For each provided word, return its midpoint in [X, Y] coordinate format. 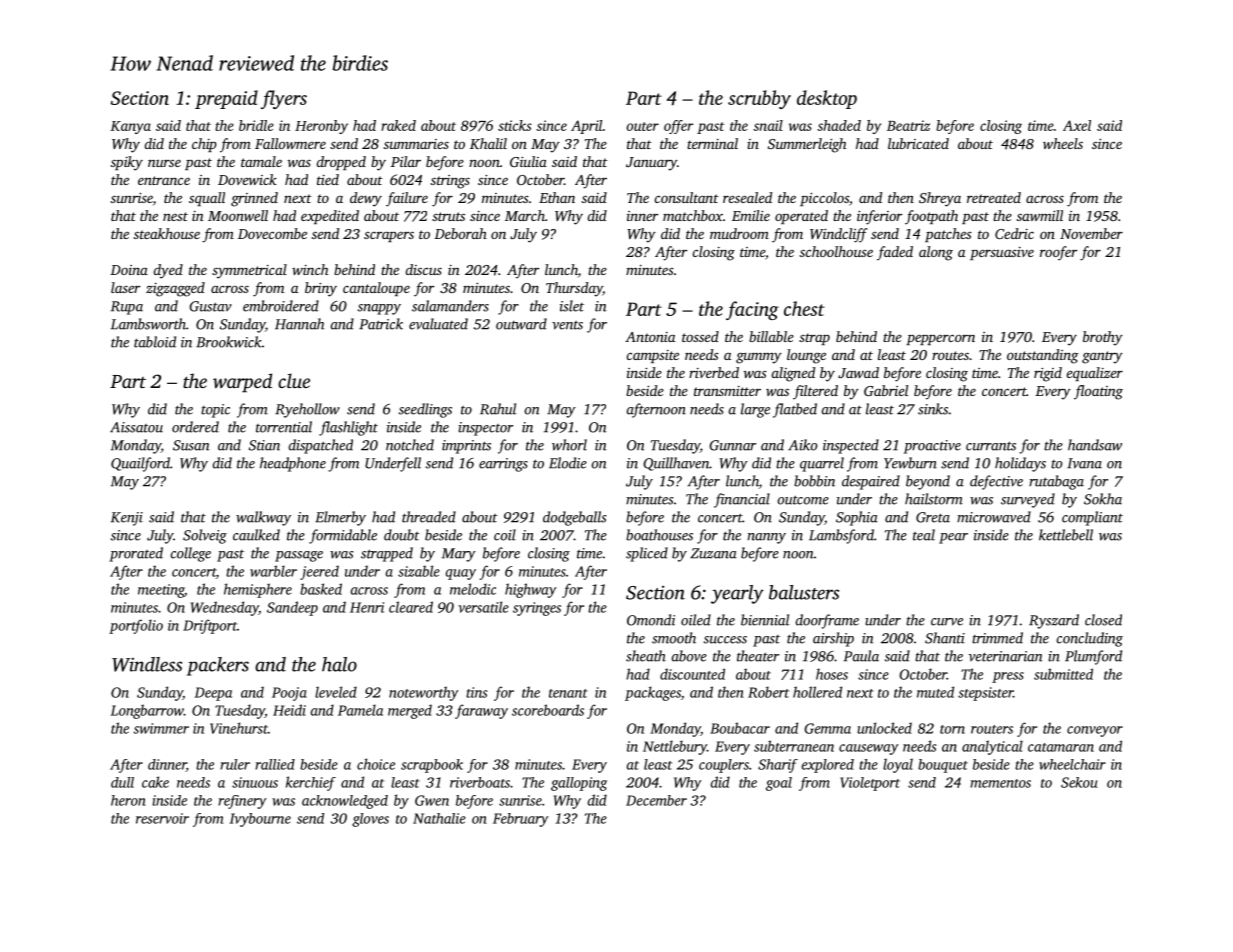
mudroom [739, 233]
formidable [343, 536]
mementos [1000, 783]
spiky [127, 163]
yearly [737, 594]
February [520, 820]
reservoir [162, 818]
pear [953, 538]
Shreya [940, 199]
